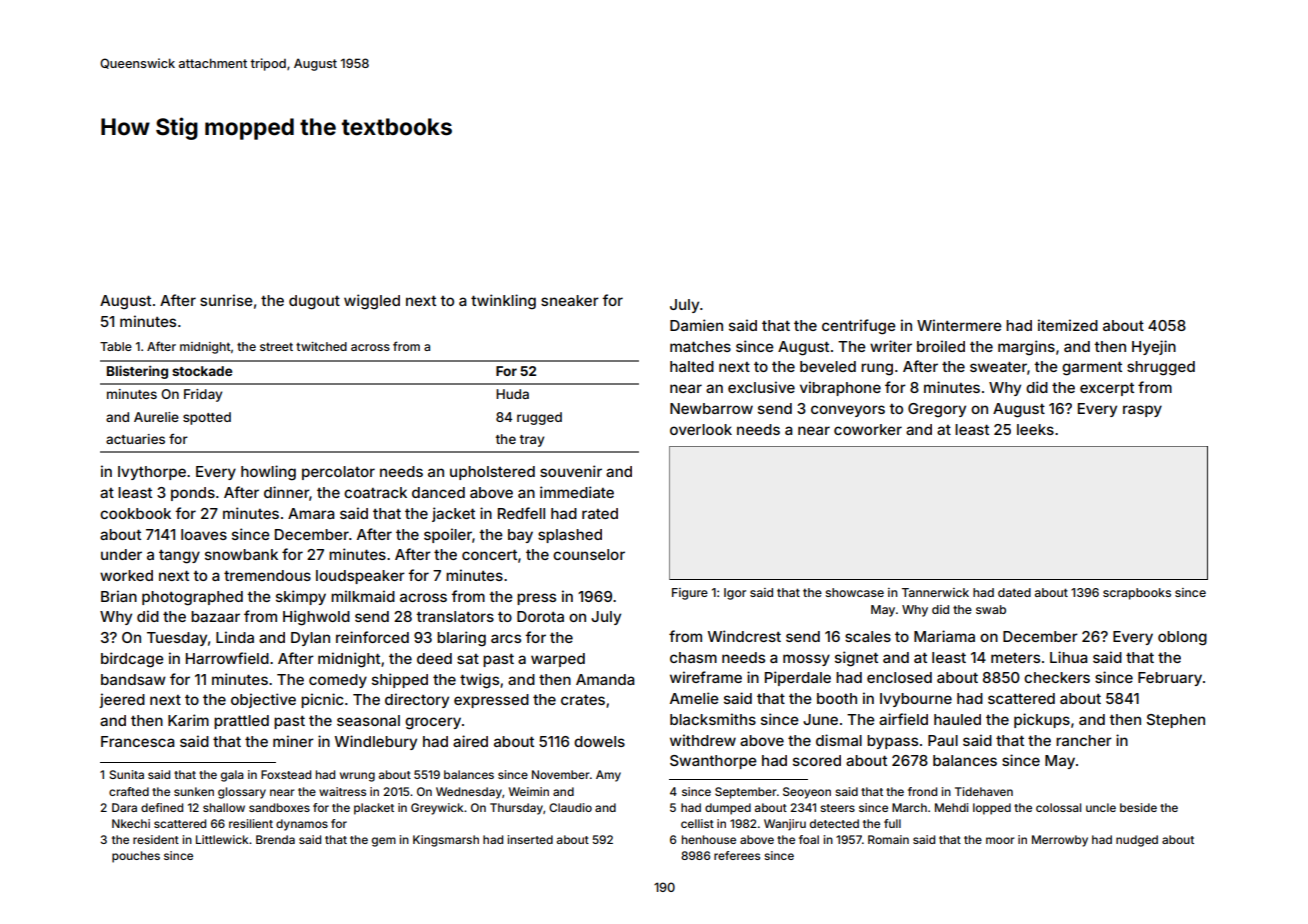 This document has width=1308, height=924. What do you see at coordinates (589, 554) in the document?
I see `counselor` at bounding box center [589, 554].
